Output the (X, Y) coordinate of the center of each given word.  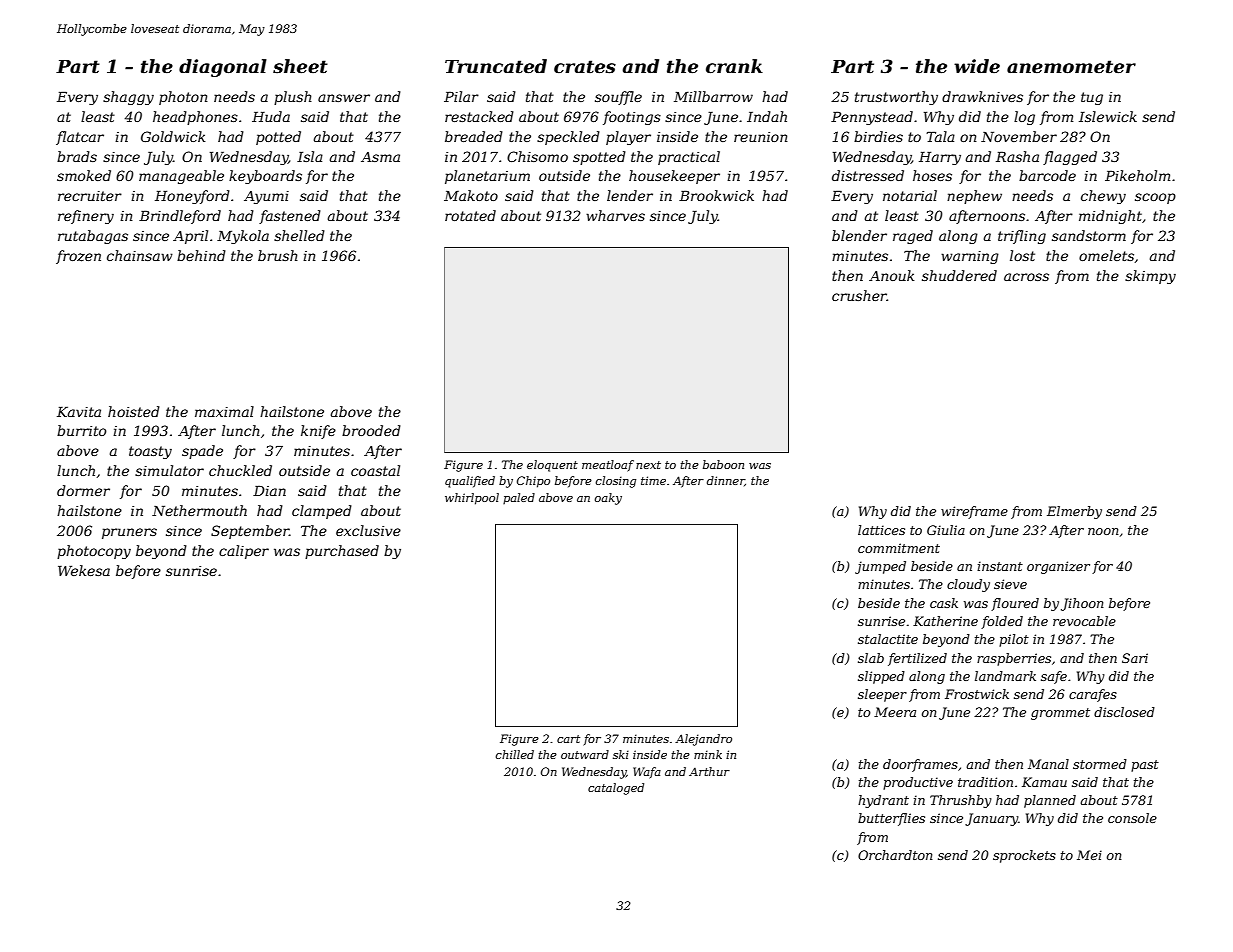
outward (585, 754)
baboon (723, 464)
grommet (1060, 714)
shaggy (128, 98)
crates (585, 67)
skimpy (1150, 277)
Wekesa (84, 570)
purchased (342, 552)
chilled (514, 754)
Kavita (79, 412)
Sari (1135, 658)
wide (977, 66)
